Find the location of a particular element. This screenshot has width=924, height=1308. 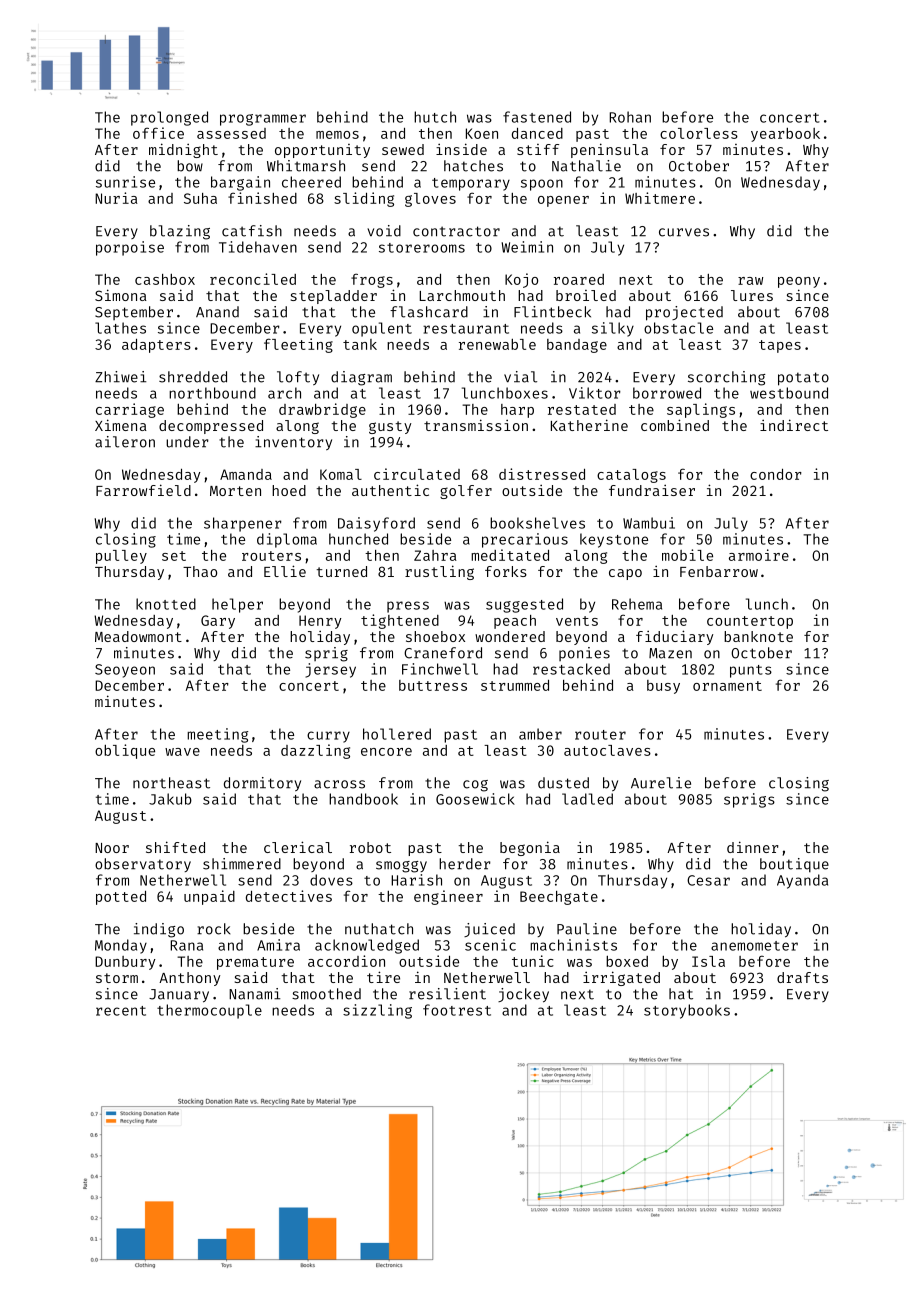

armoire is located at coordinates (759, 555).
